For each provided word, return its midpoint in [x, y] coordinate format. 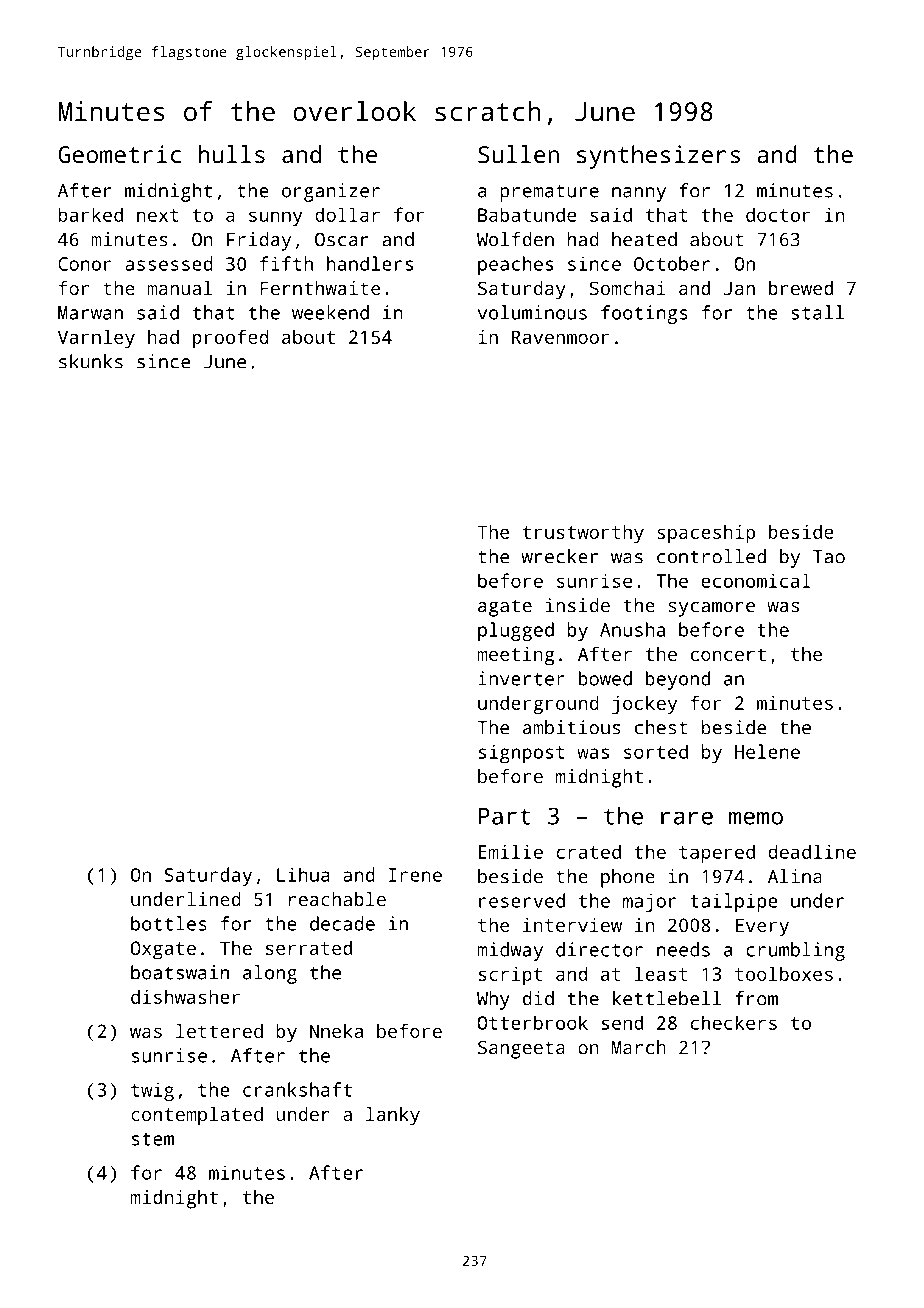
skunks [91, 361]
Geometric [119, 154]
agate [505, 608]
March [639, 1047]
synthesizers [658, 157]
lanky [393, 1116]
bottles [169, 923]
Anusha [632, 629]
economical [756, 580]
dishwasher [185, 996]
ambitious [572, 727]
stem [153, 1139]
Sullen [518, 154]
